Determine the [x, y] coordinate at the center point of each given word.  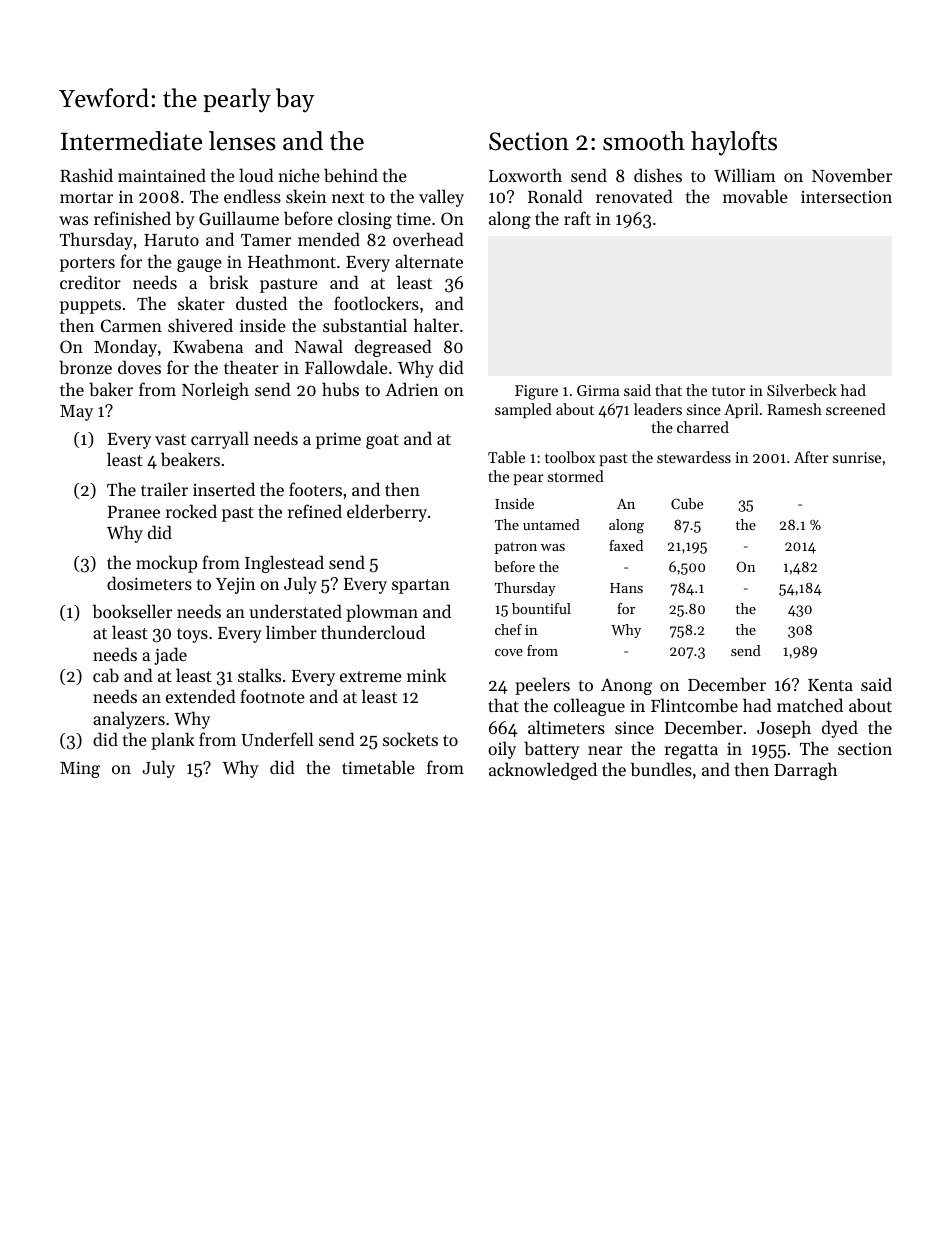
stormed [576, 476]
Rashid [86, 175]
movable [755, 196]
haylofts [734, 143]
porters [87, 264]
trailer [164, 489]
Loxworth [525, 175]
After [811, 457]
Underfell [277, 739]
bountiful [541, 608]
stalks [259, 675]
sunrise [857, 457]
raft [577, 218]
